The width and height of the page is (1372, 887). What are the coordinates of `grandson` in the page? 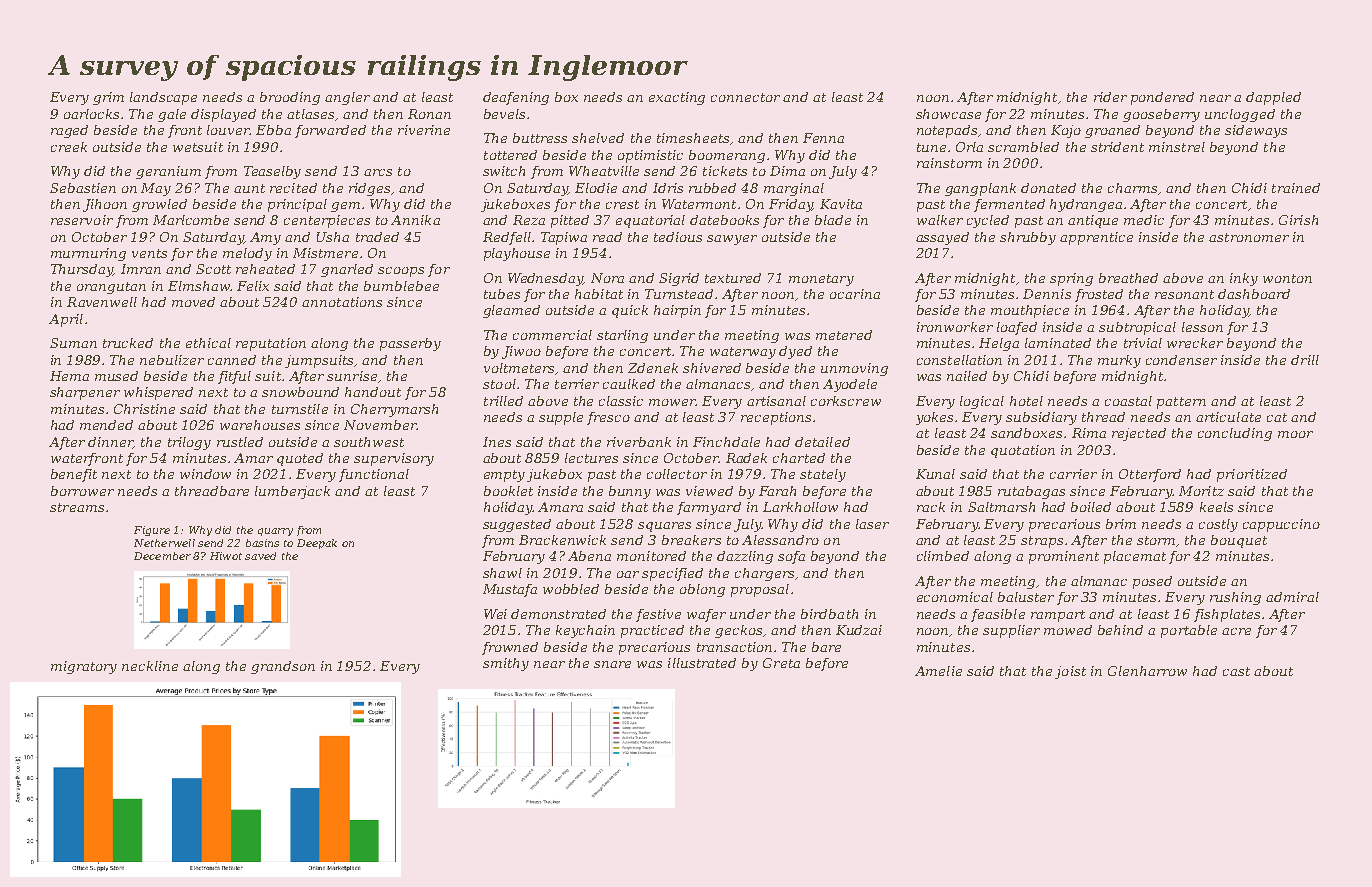 It's located at (283, 667).
